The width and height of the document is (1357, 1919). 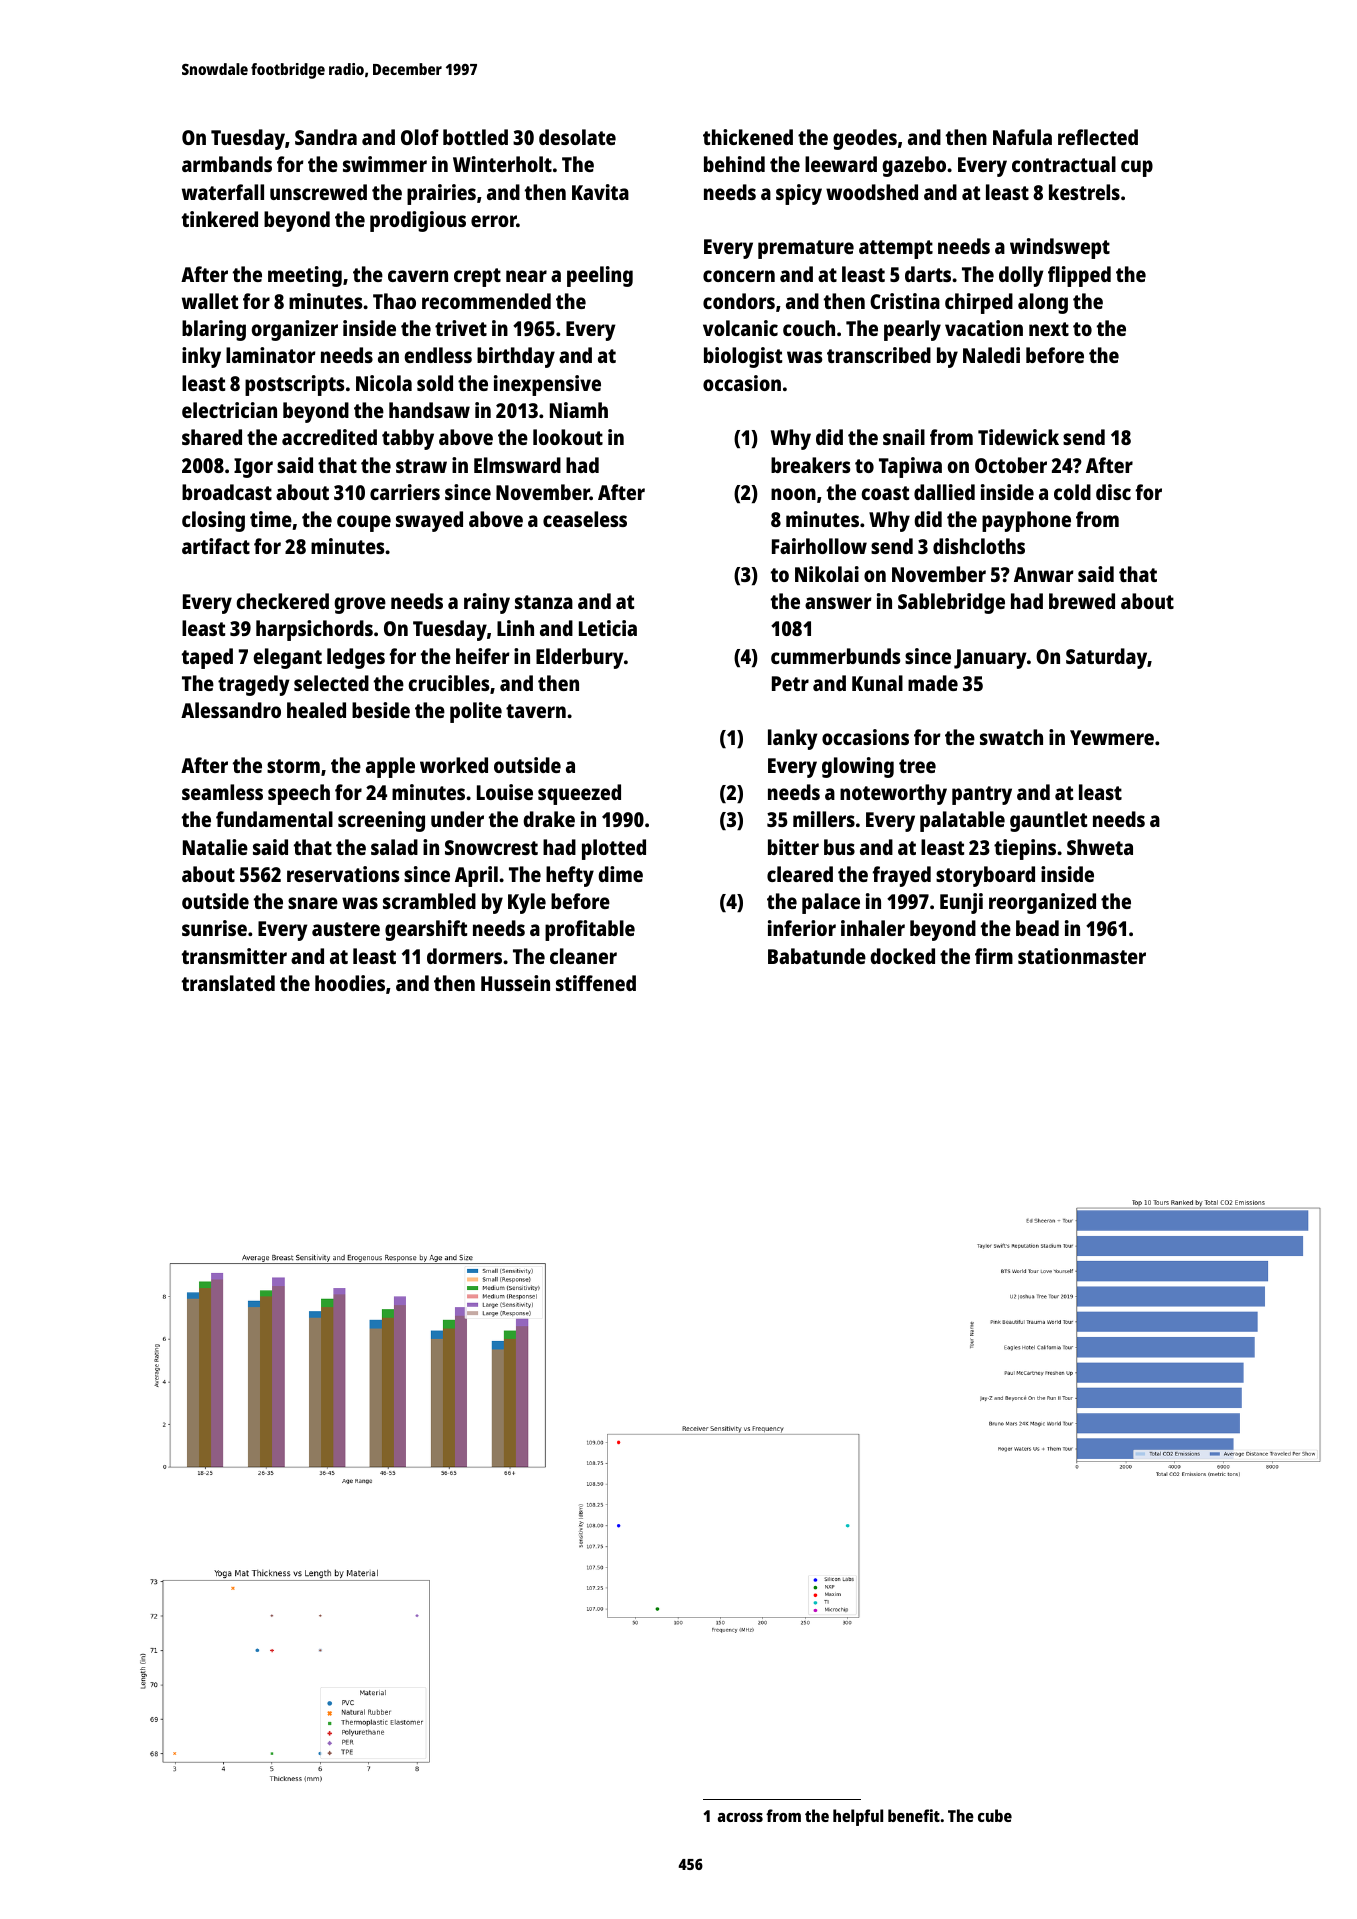 I want to click on gauntlet, so click(x=1048, y=821).
